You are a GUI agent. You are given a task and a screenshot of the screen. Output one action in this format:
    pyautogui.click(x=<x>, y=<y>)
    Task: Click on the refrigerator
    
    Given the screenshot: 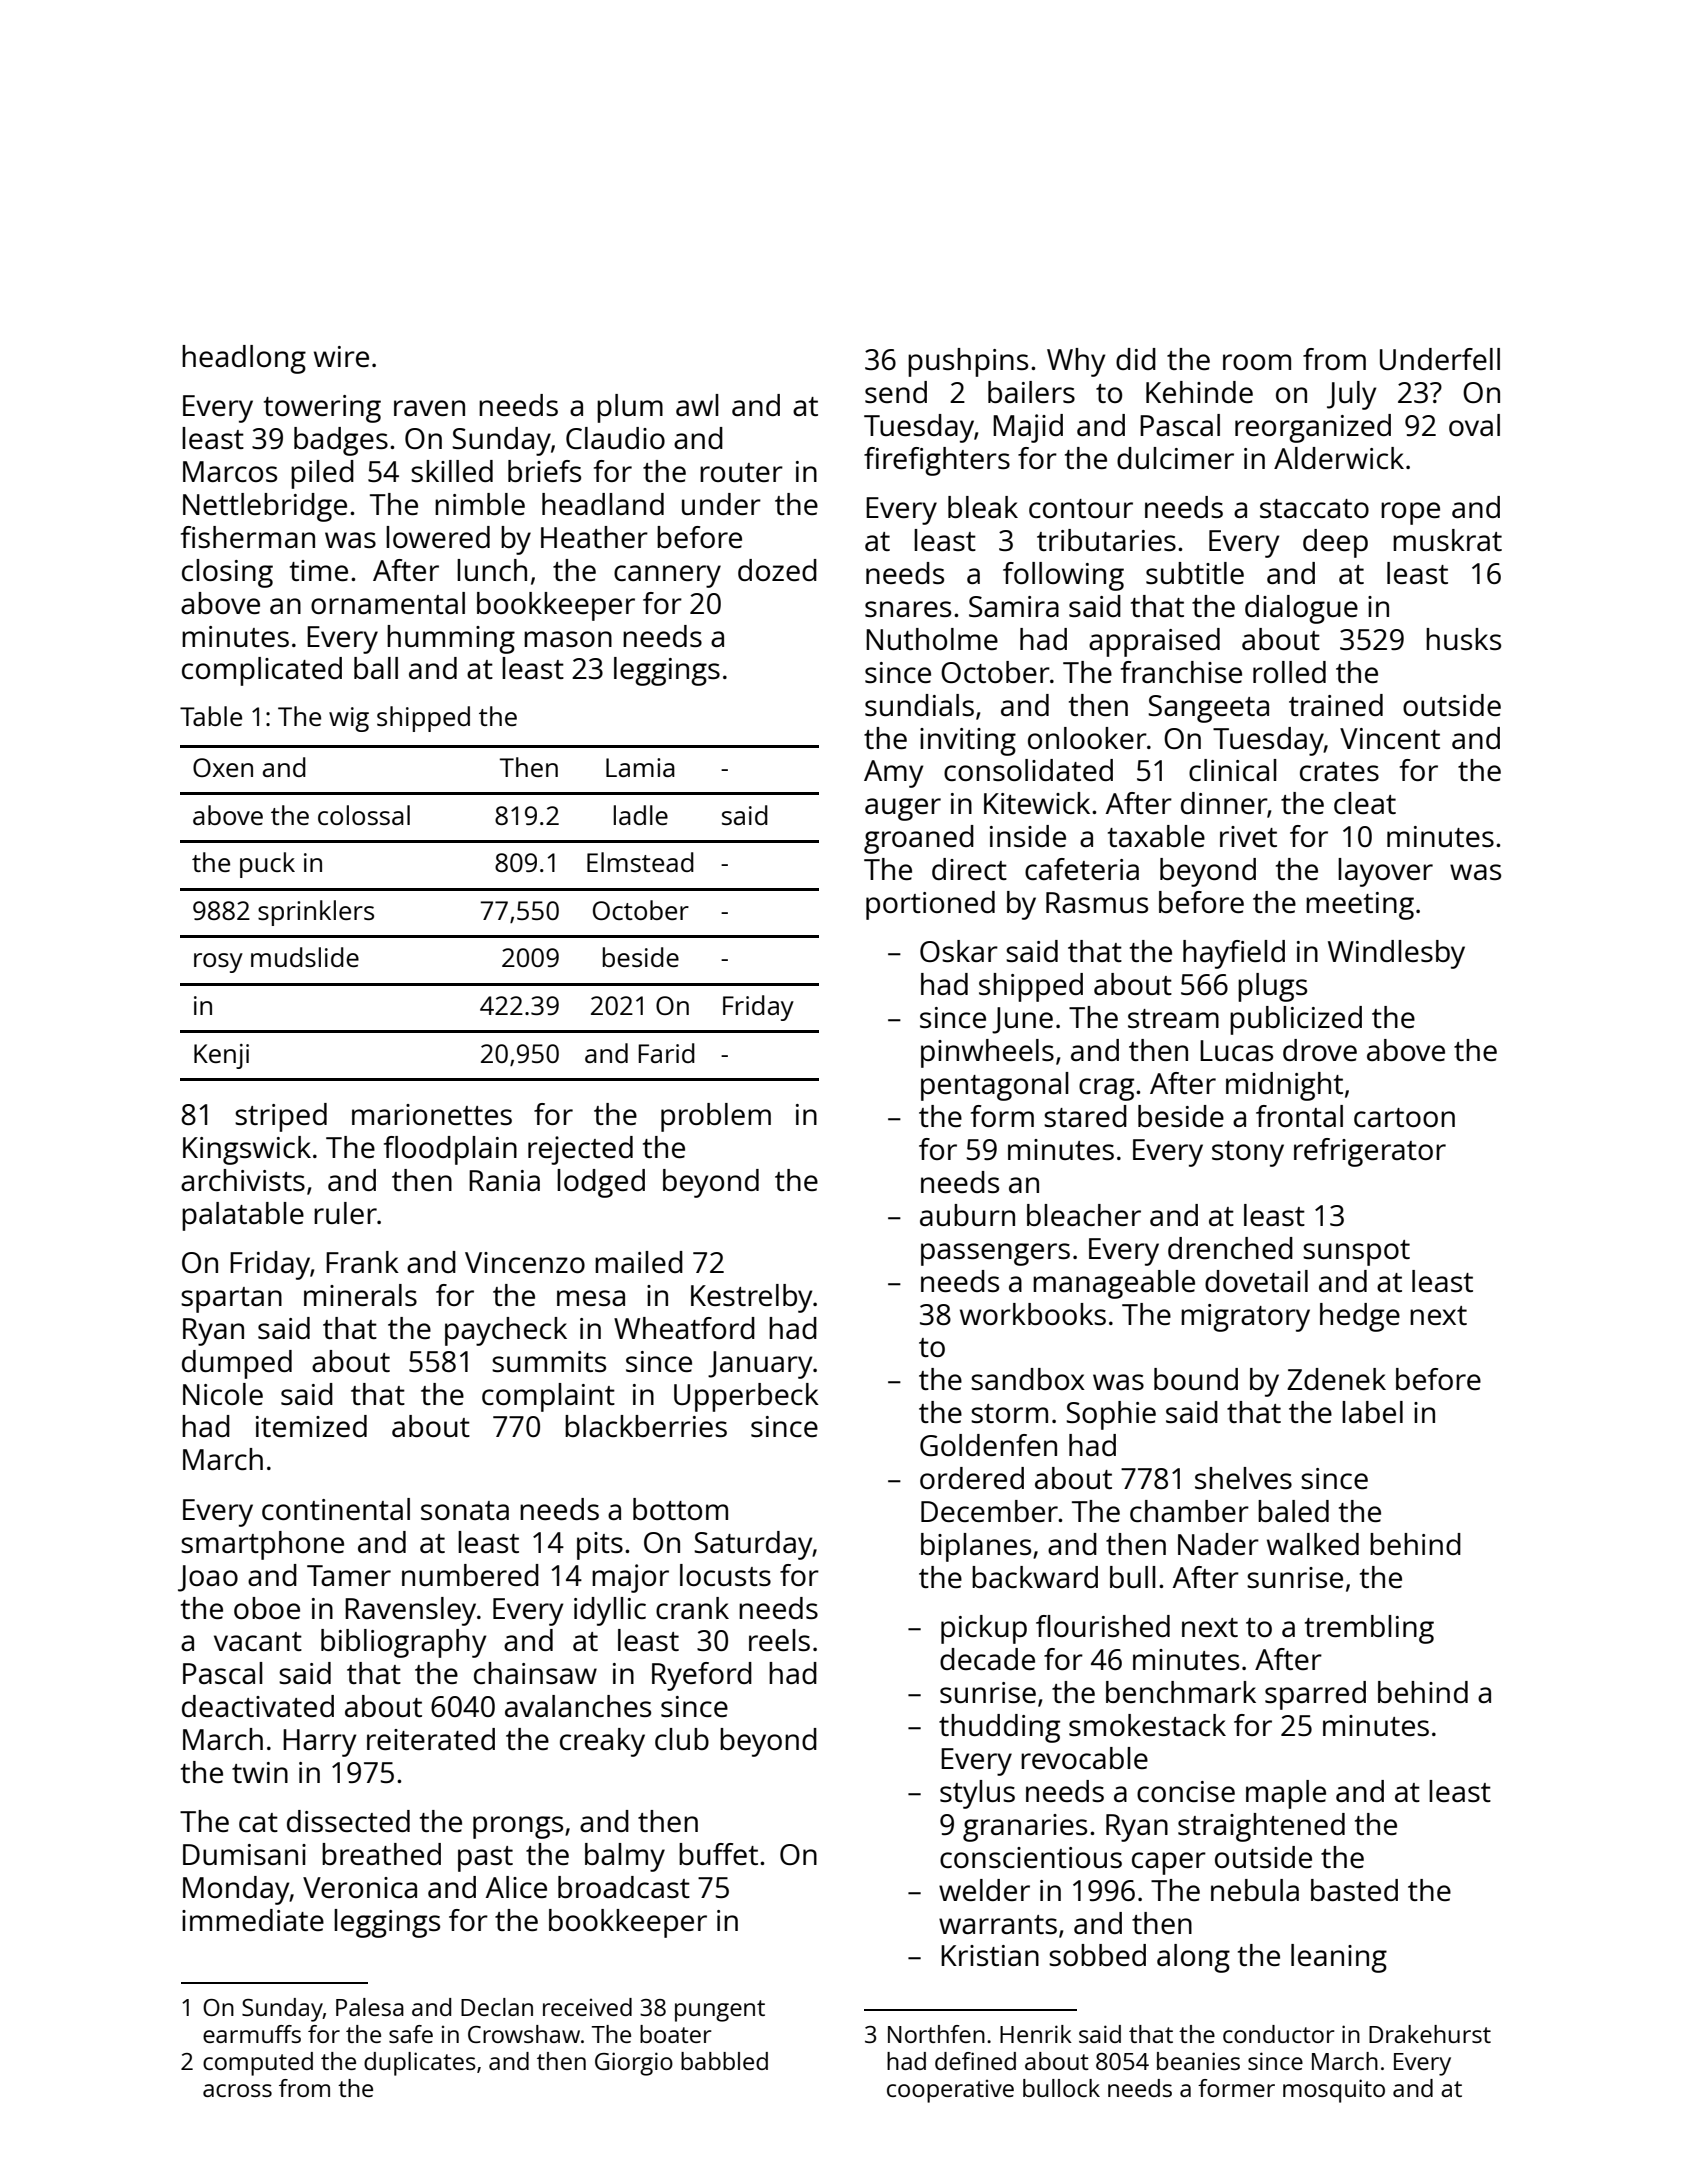 What is the action you would take?
    pyautogui.click(x=1370, y=1152)
